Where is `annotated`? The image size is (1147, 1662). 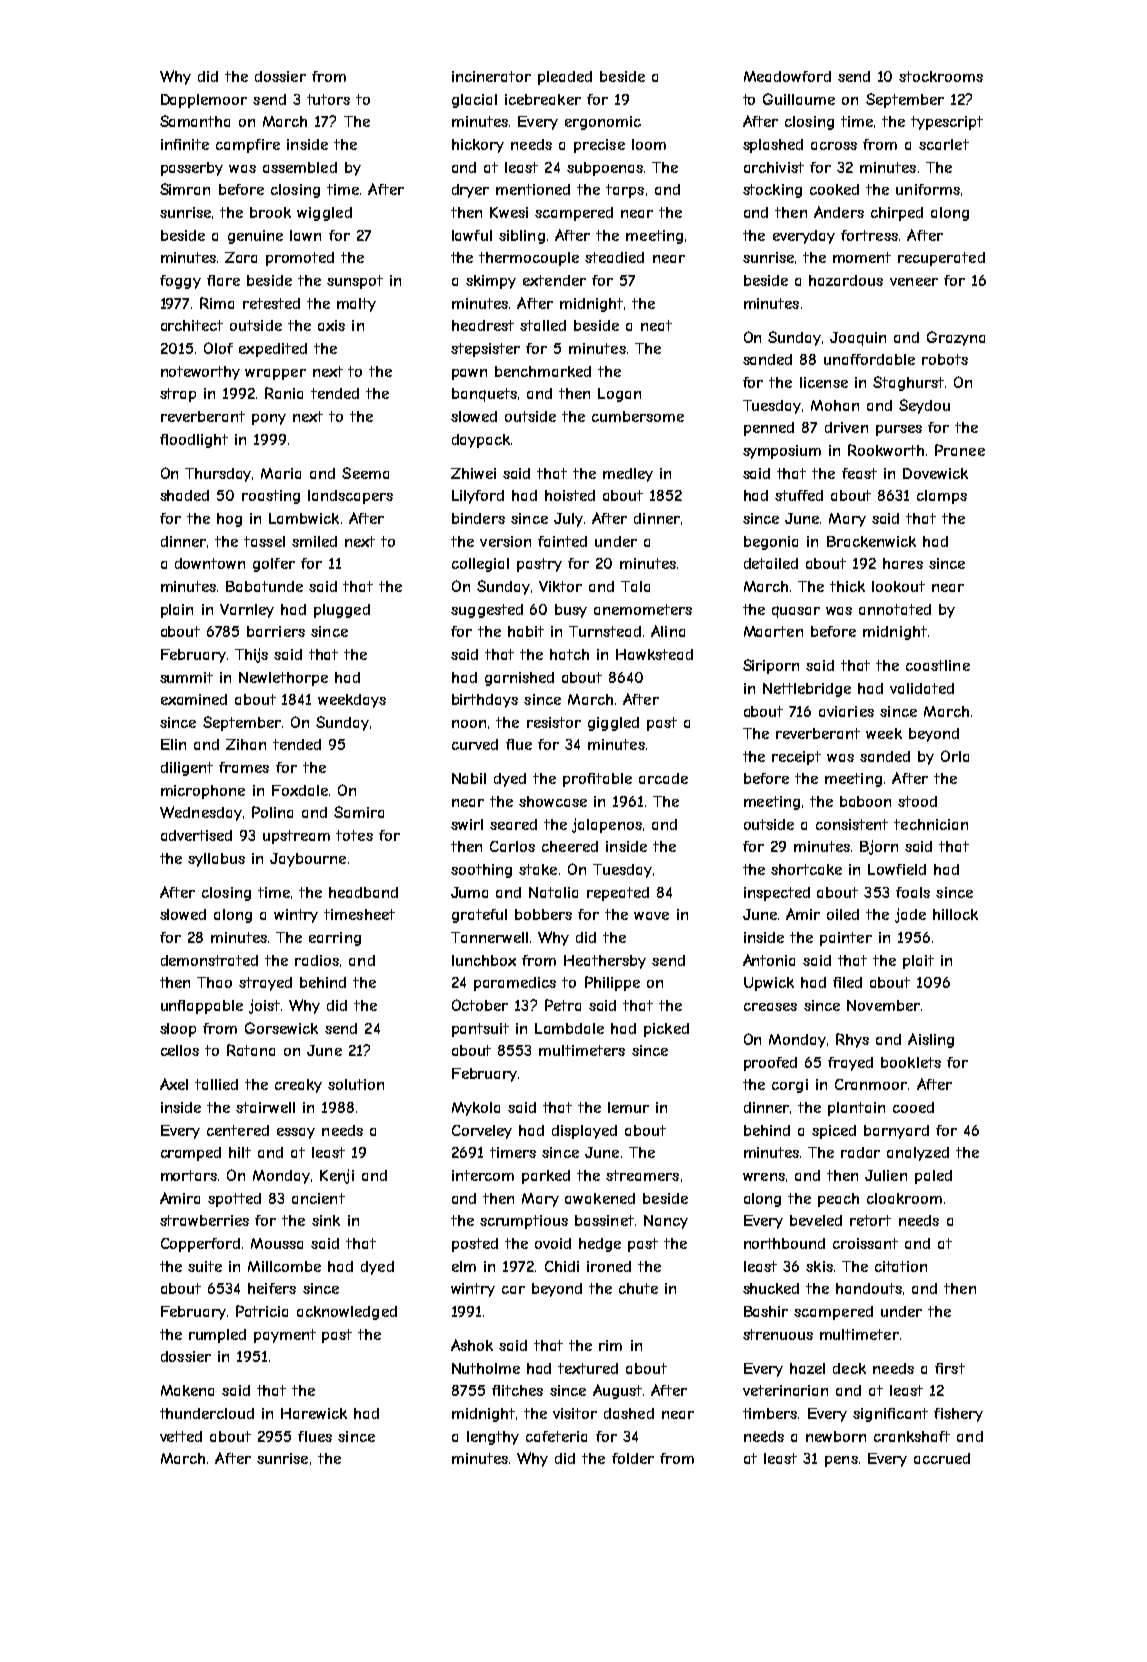 annotated is located at coordinates (895, 609).
